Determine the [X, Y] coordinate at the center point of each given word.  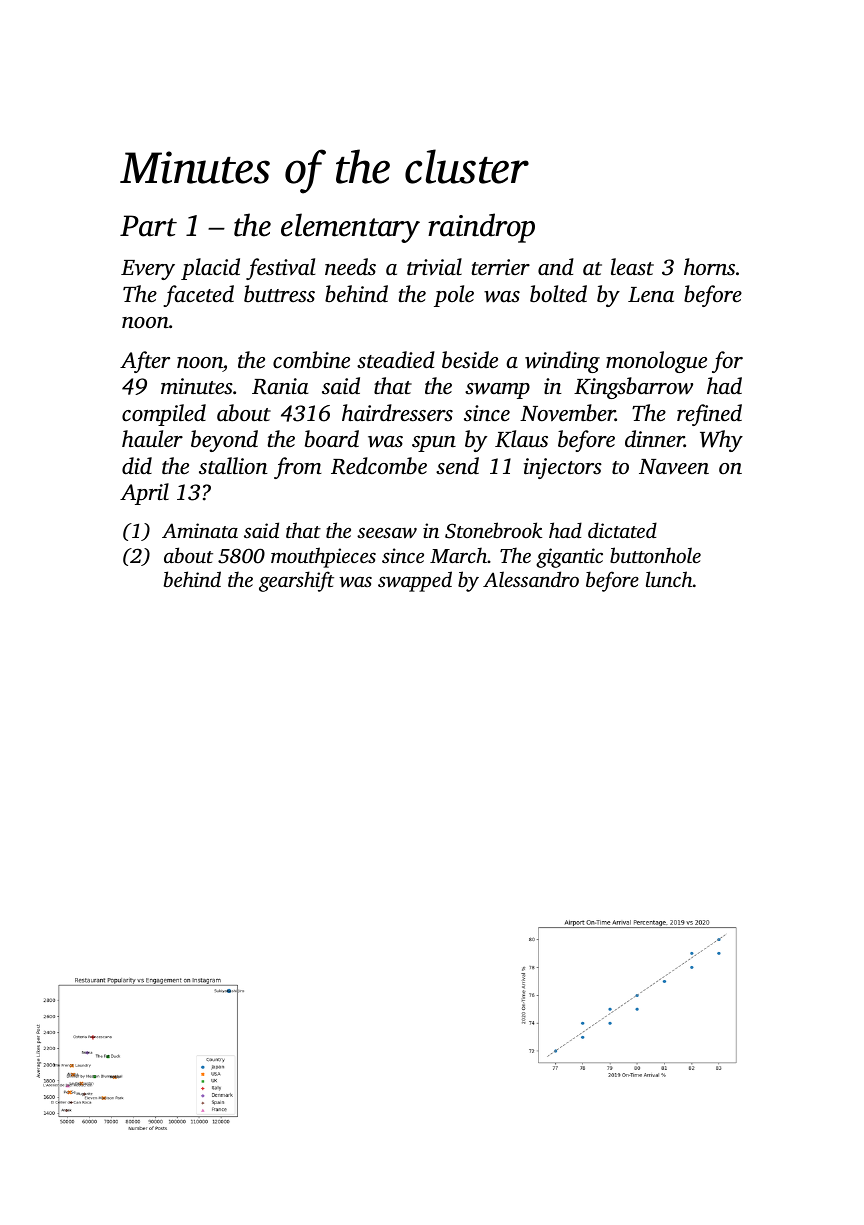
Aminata [200, 530]
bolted [558, 294]
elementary [350, 228]
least [632, 267]
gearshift [296, 581]
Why [721, 441]
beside [470, 360]
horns [709, 267]
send [457, 466]
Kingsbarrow [633, 388]
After [145, 362]
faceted [198, 296]
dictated [622, 530]
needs [350, 267]
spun [434, 444]
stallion [233, 466]
